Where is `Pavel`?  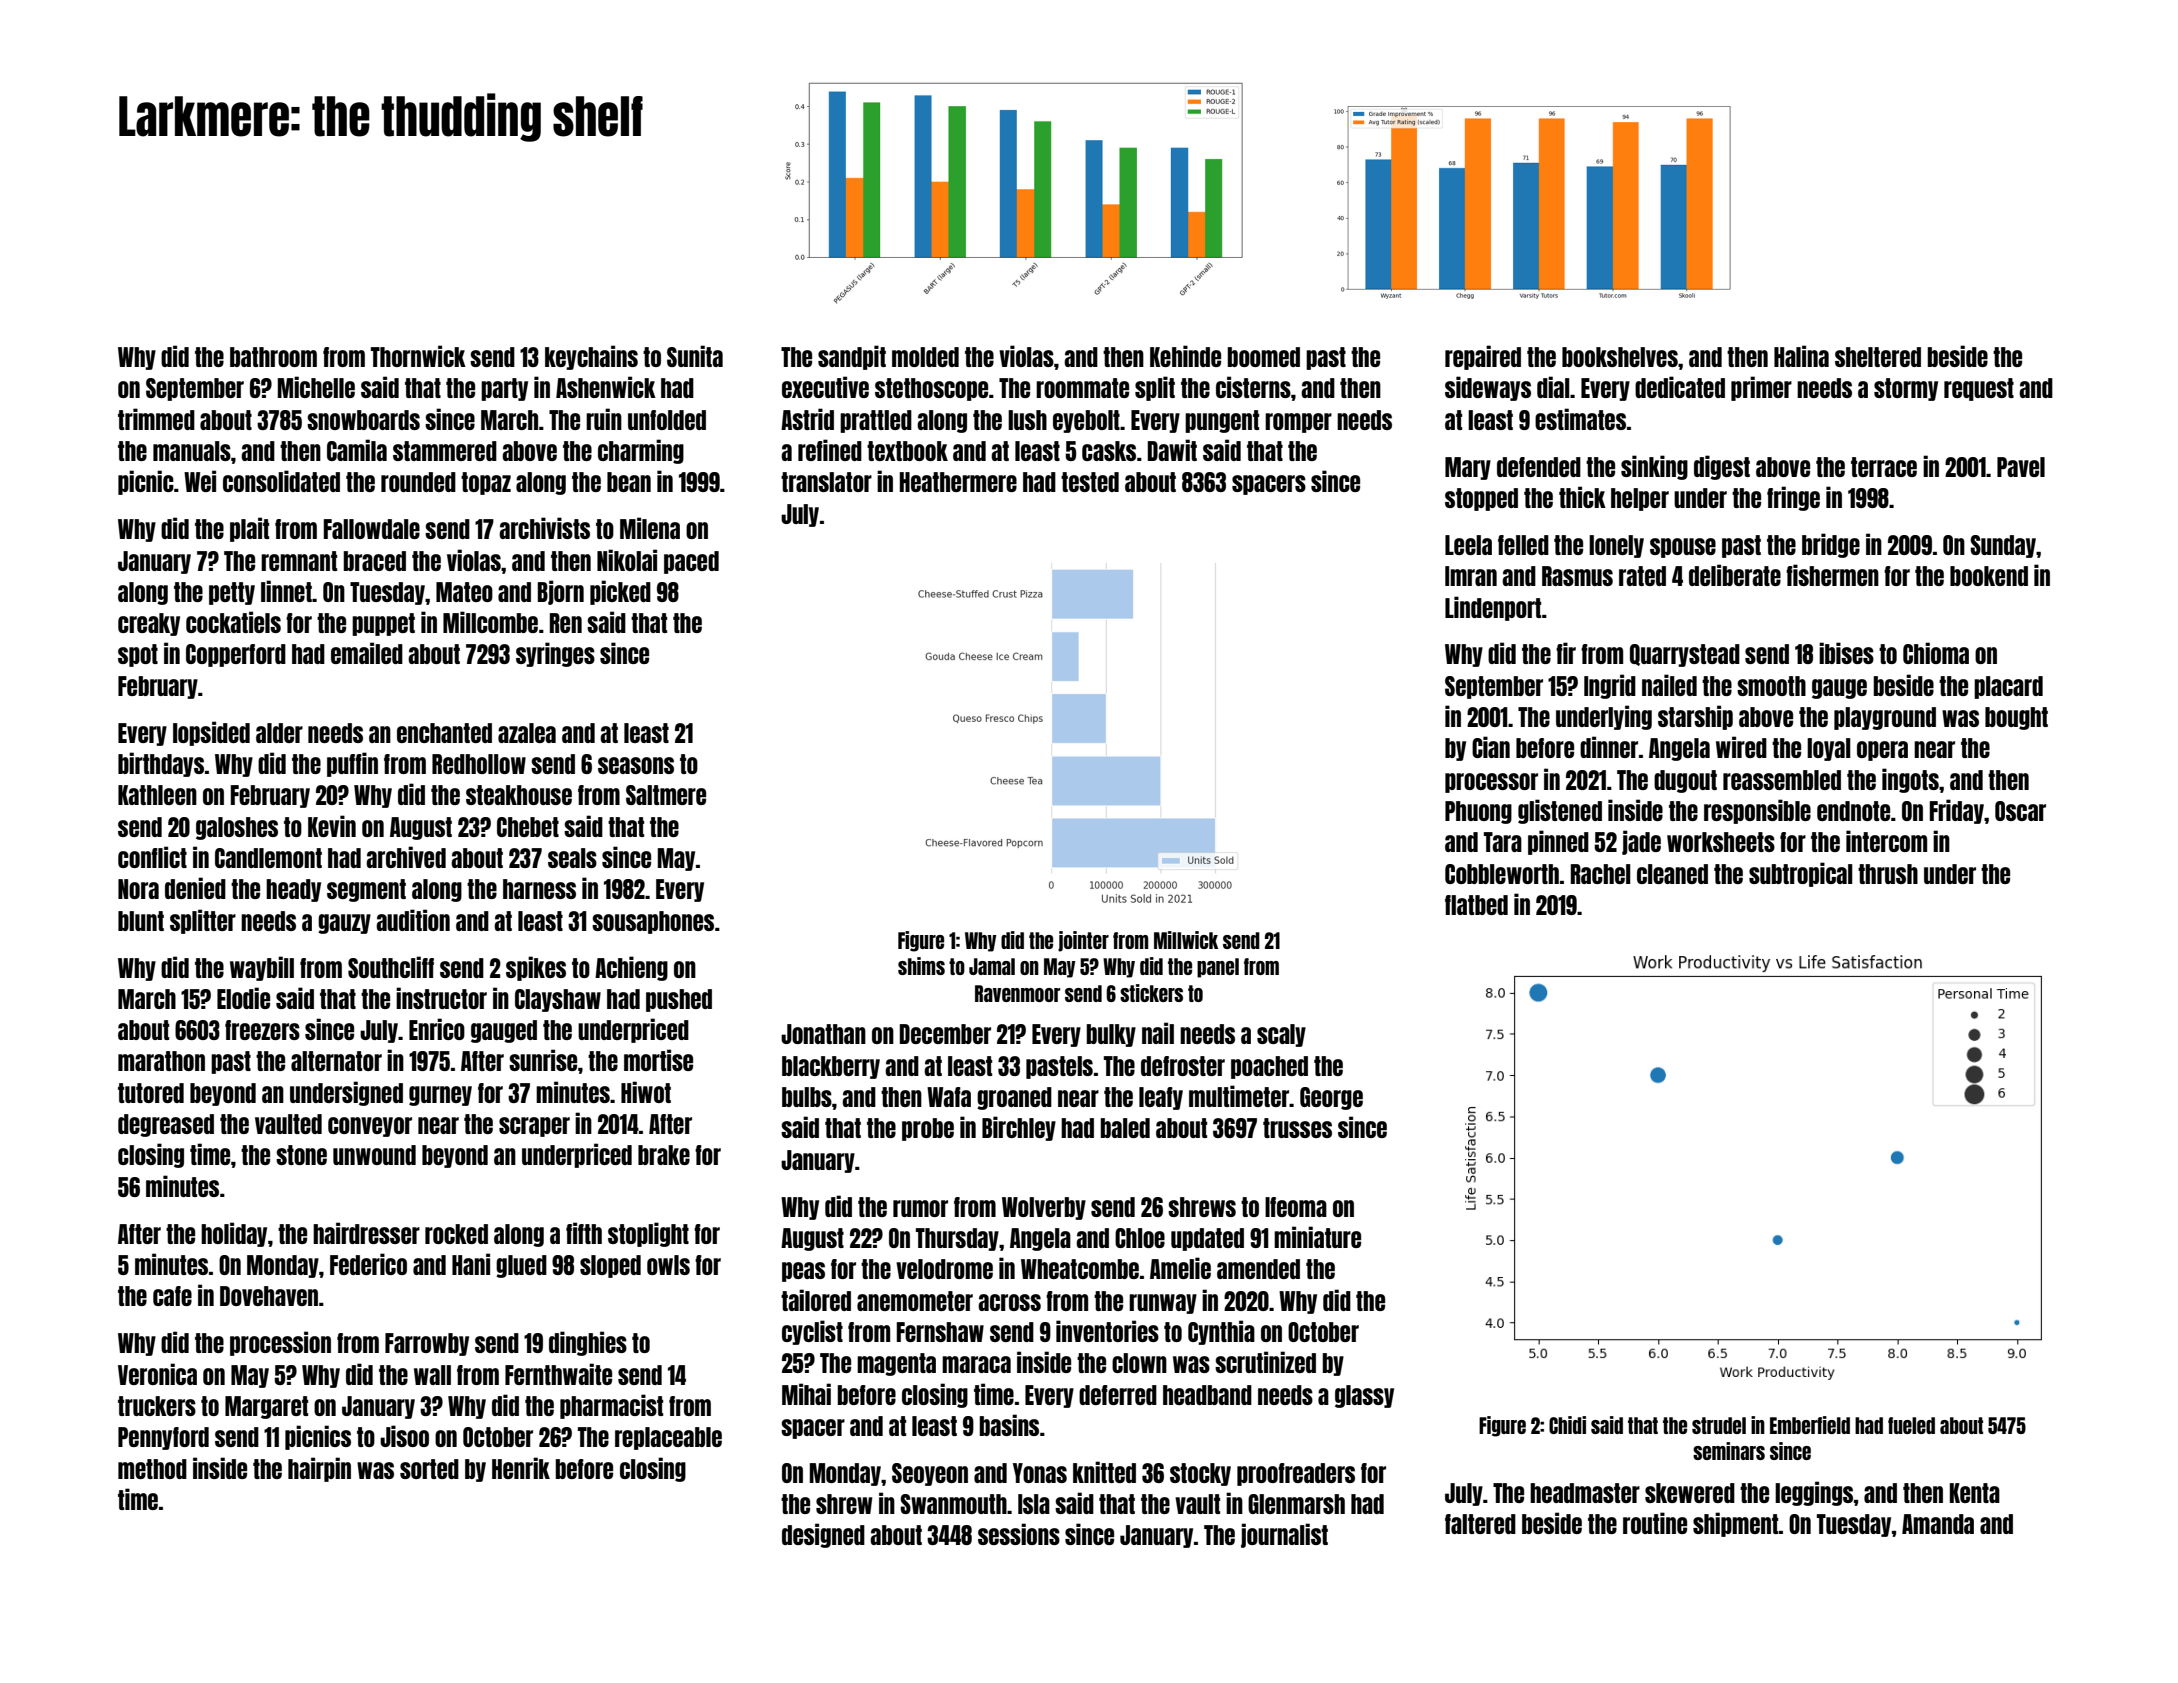 Pavel is located at coordinates (2021, 467).
